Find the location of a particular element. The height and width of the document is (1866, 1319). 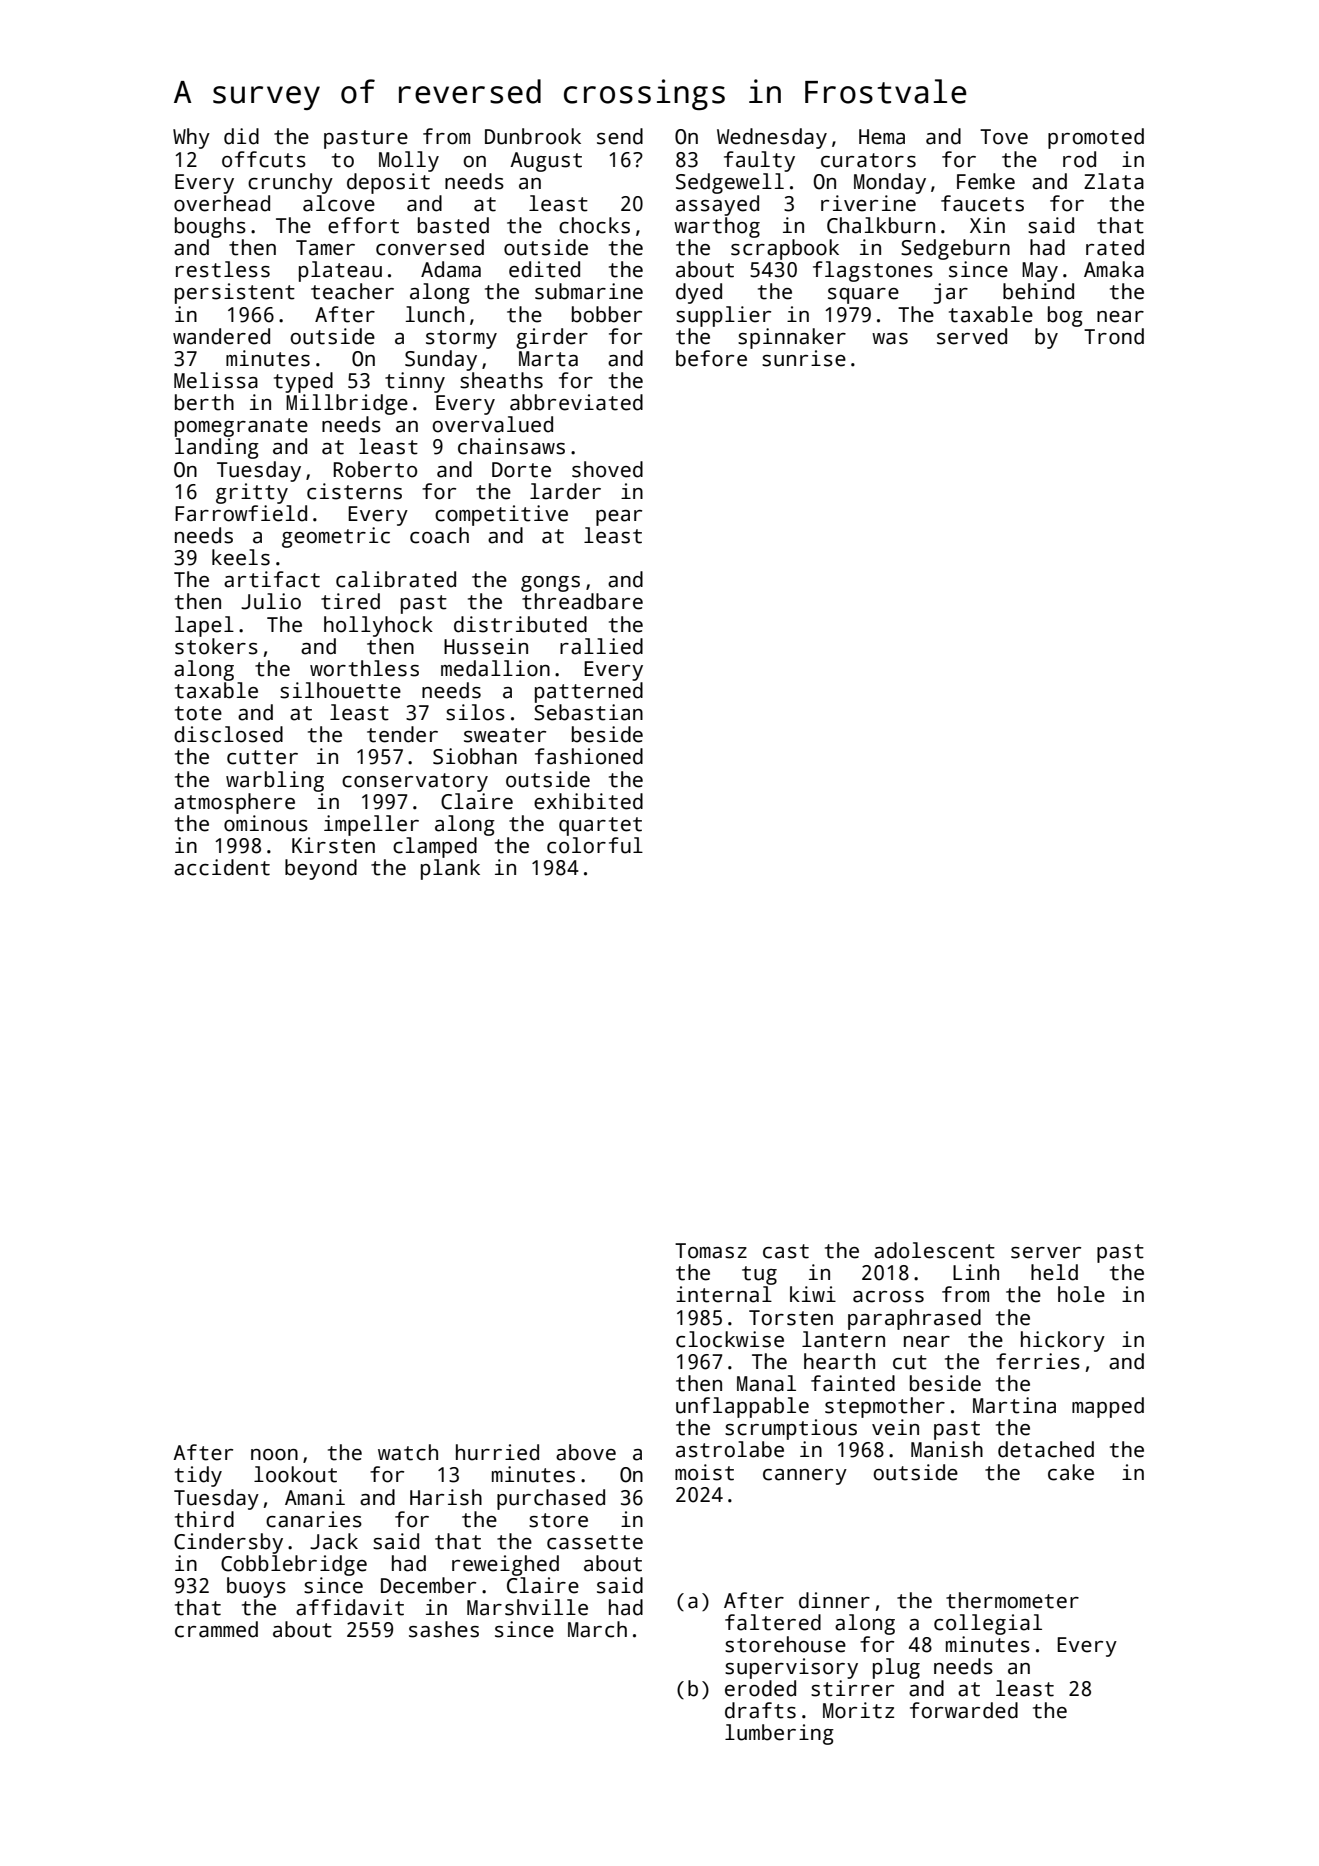

Wednesday is located at coordinates (772, 138).
